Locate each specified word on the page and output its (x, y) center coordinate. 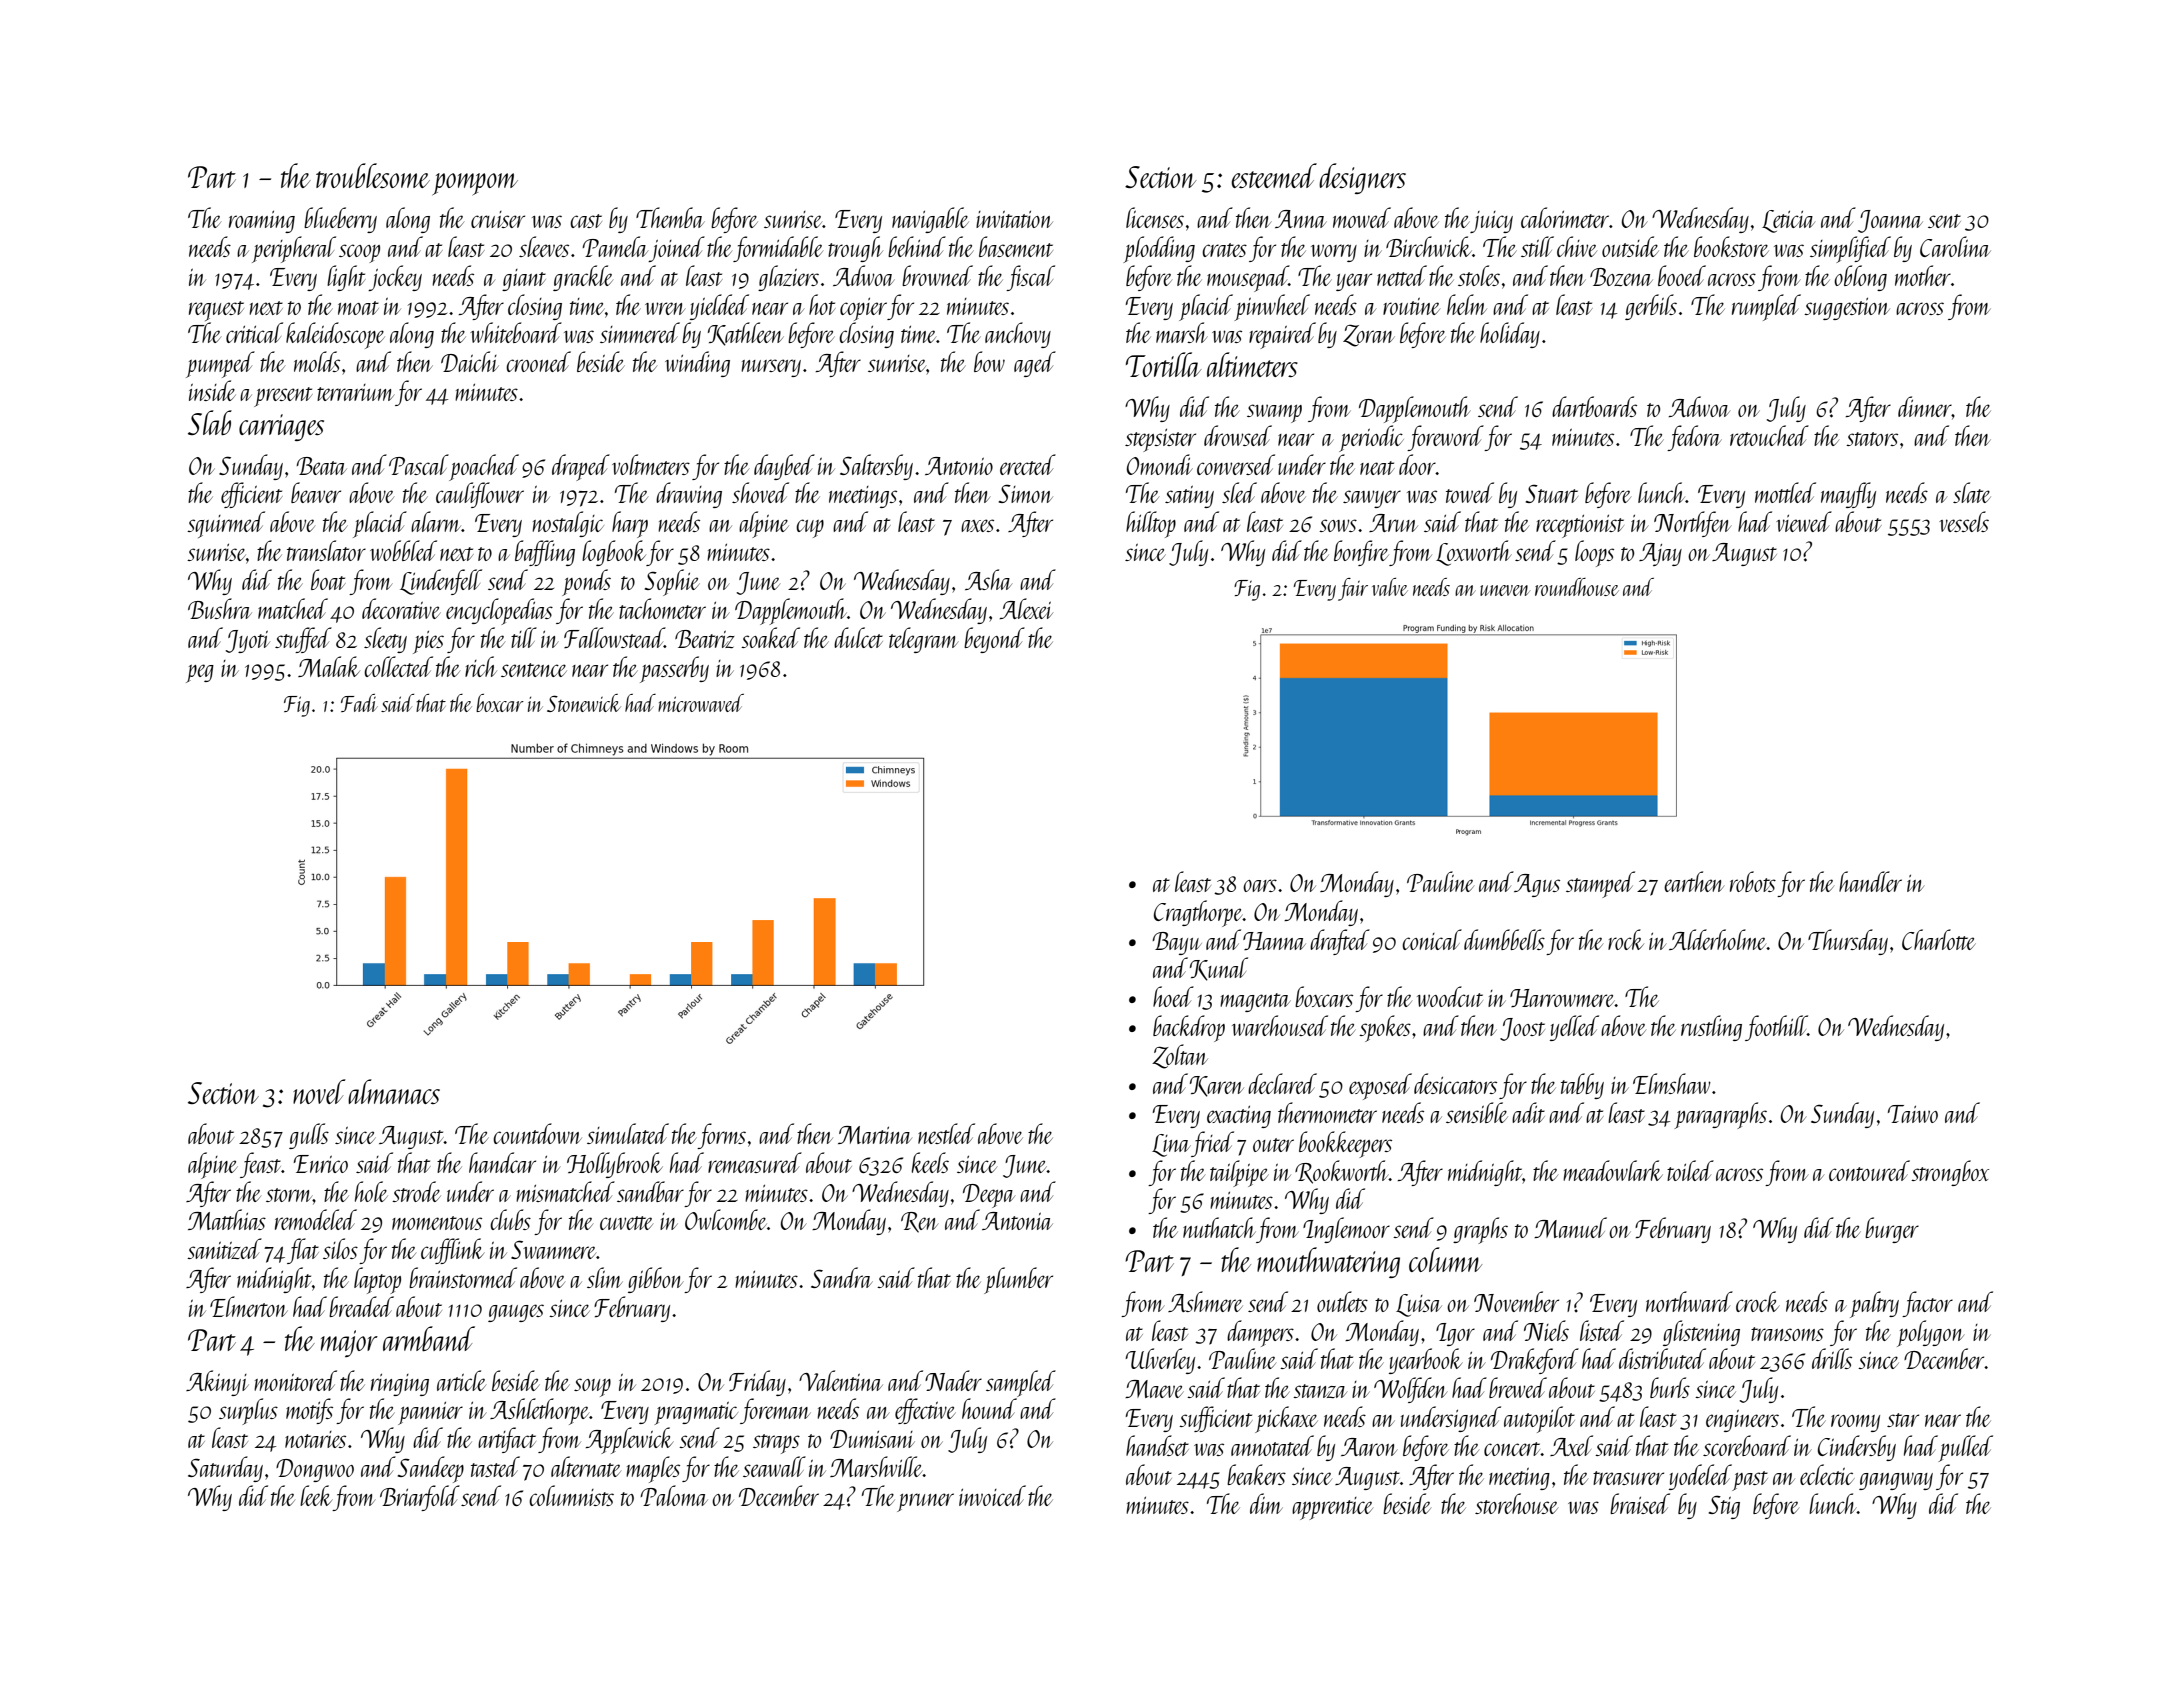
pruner (925, 1502)
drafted (1340, 942)
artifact (507, 1440)
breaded (361, 1306)
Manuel (1570, 1227)
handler (1870, 881)
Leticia (1788, 221)
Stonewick (584, 703)
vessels (1964, 521)
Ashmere (1205, 1301)
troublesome (373, 175)
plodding (1159, 249)
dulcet (858, 637)
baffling (545, 553)
